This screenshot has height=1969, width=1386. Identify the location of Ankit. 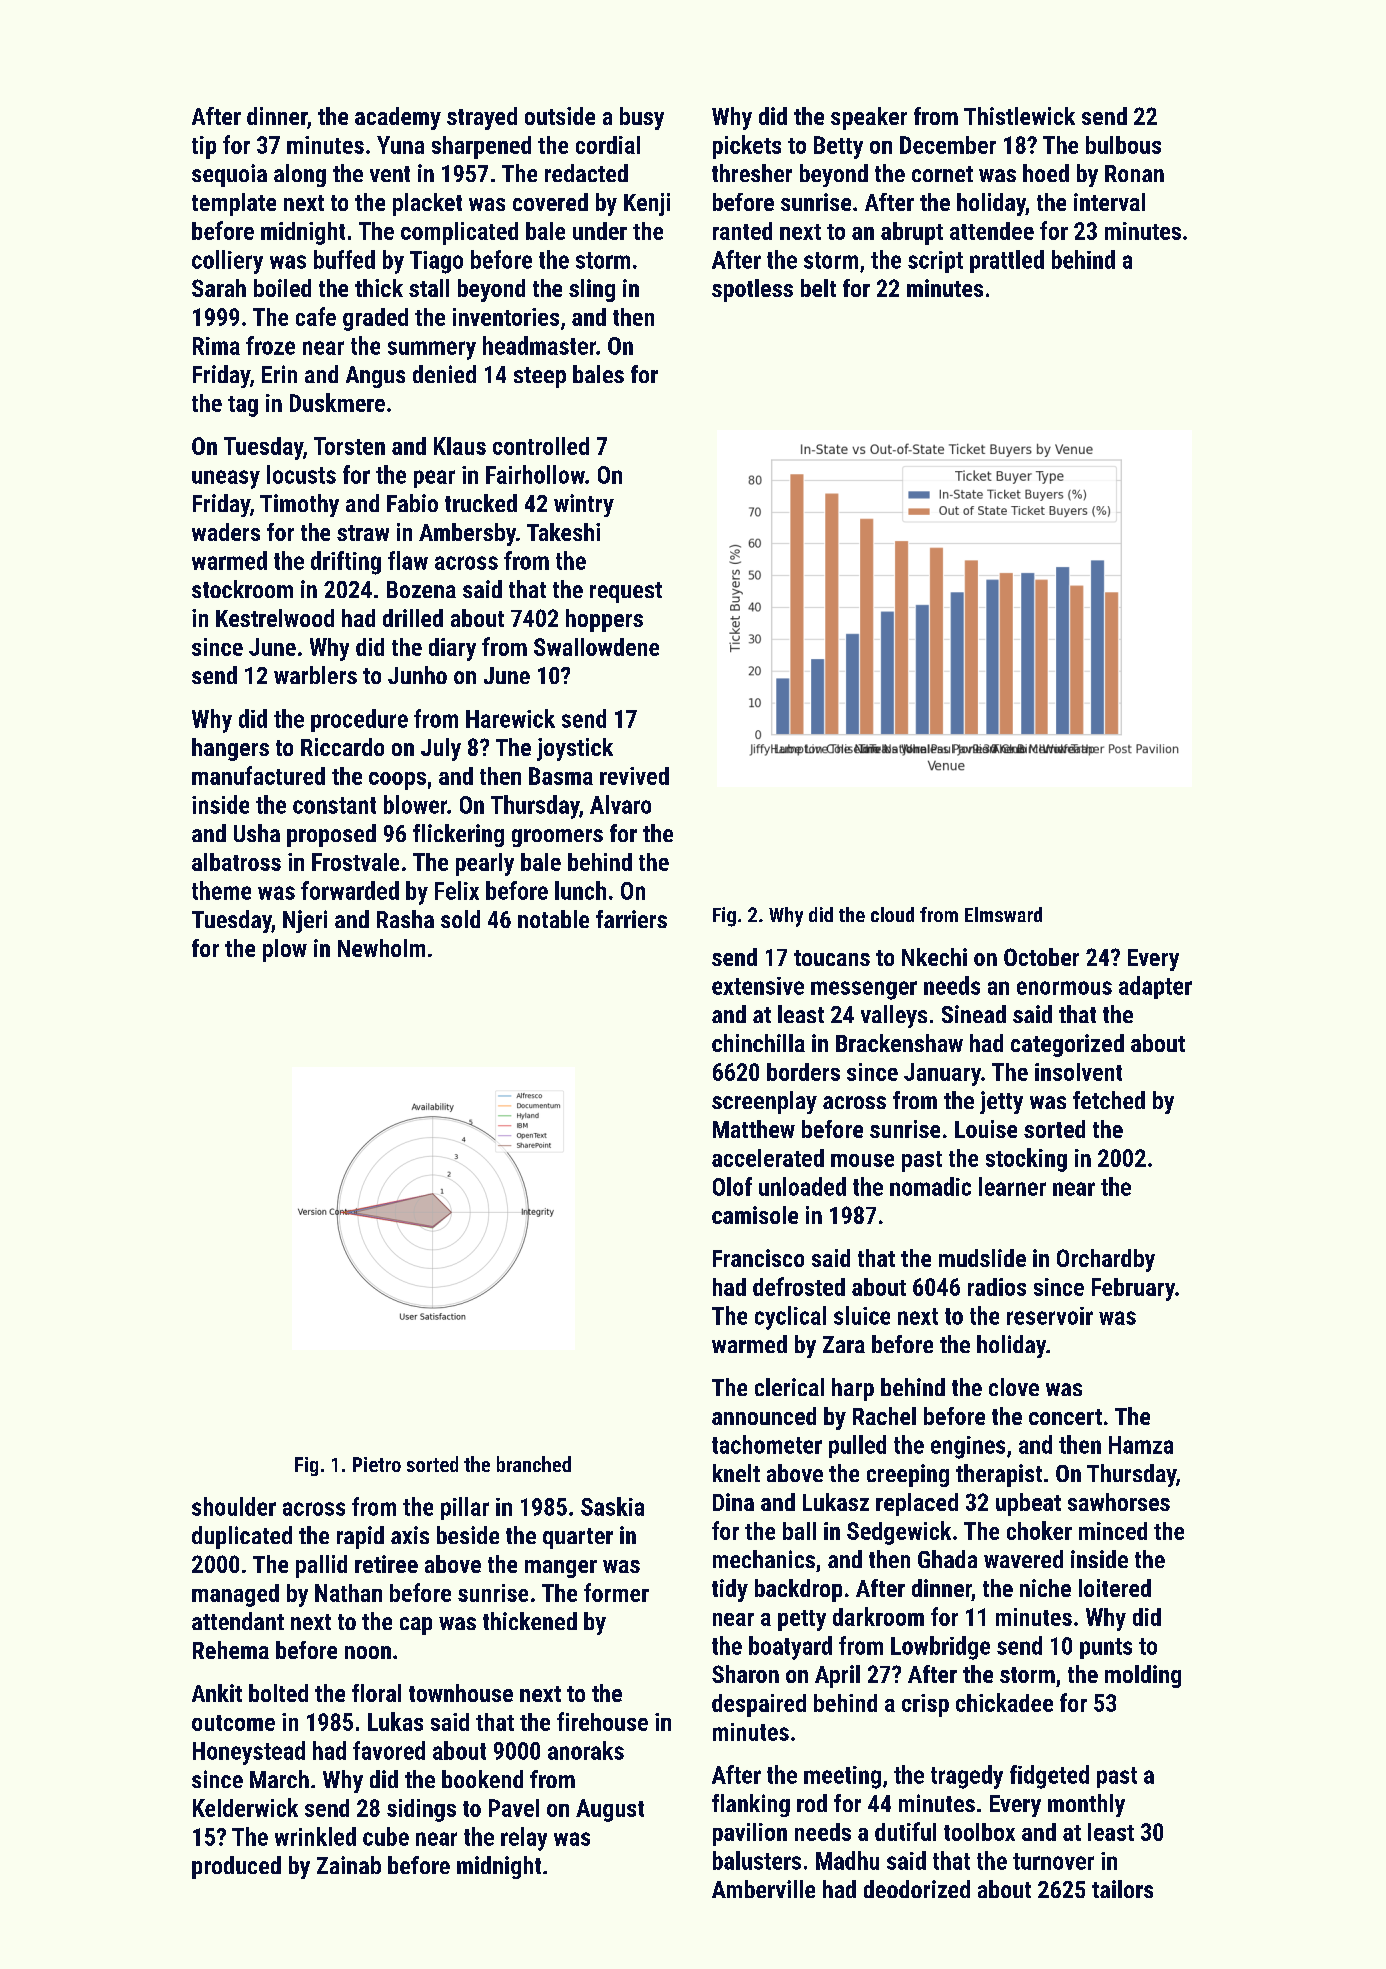
(217, 1693).
